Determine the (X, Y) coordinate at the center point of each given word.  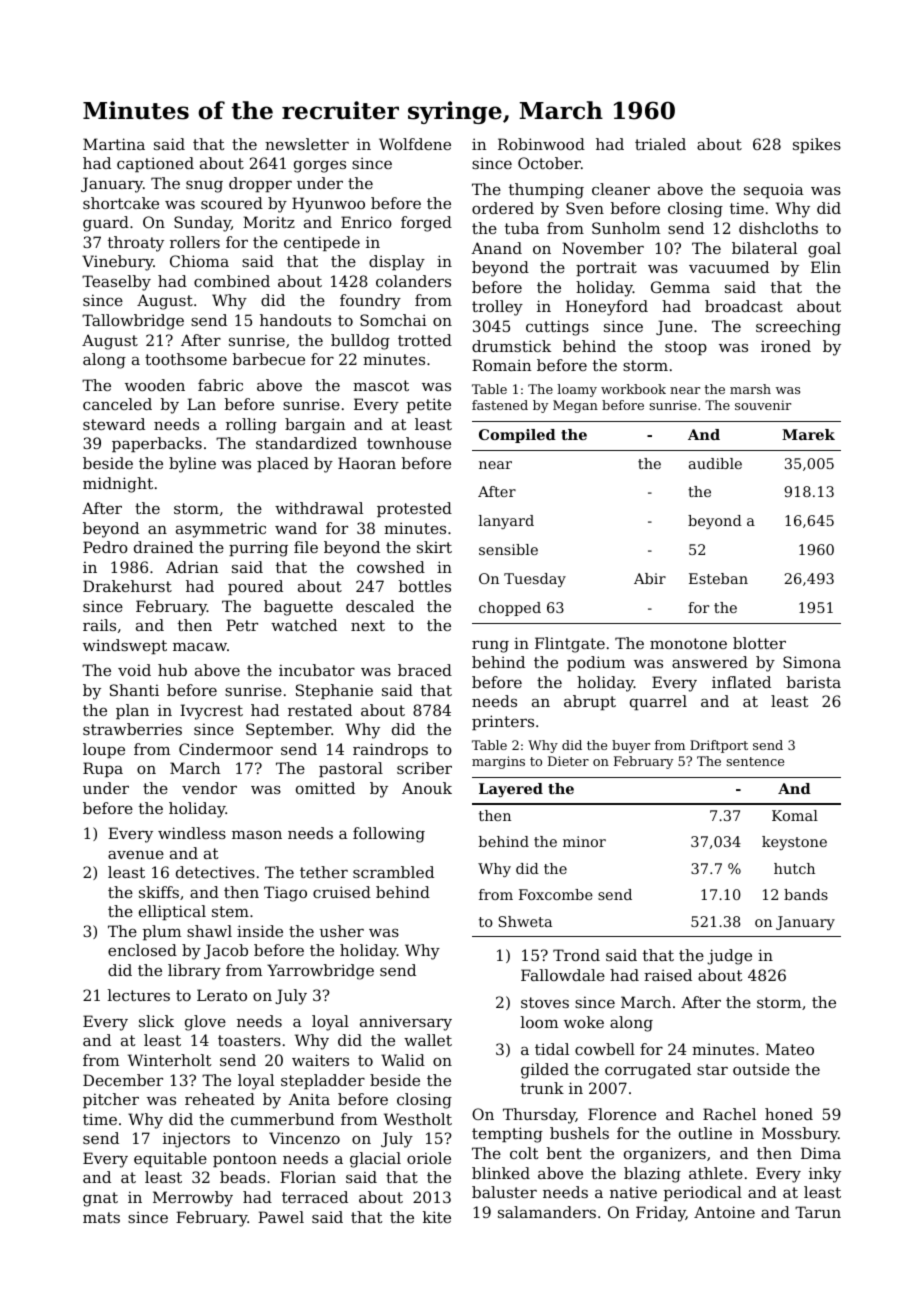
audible (715, 463)
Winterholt (170, 1060)
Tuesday (535, 580)
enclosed (142, 950)
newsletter (307, 144)
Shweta (525, 921)
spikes (817, 145)
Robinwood (541, 144)
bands (806, 894)
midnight (118, 485)
